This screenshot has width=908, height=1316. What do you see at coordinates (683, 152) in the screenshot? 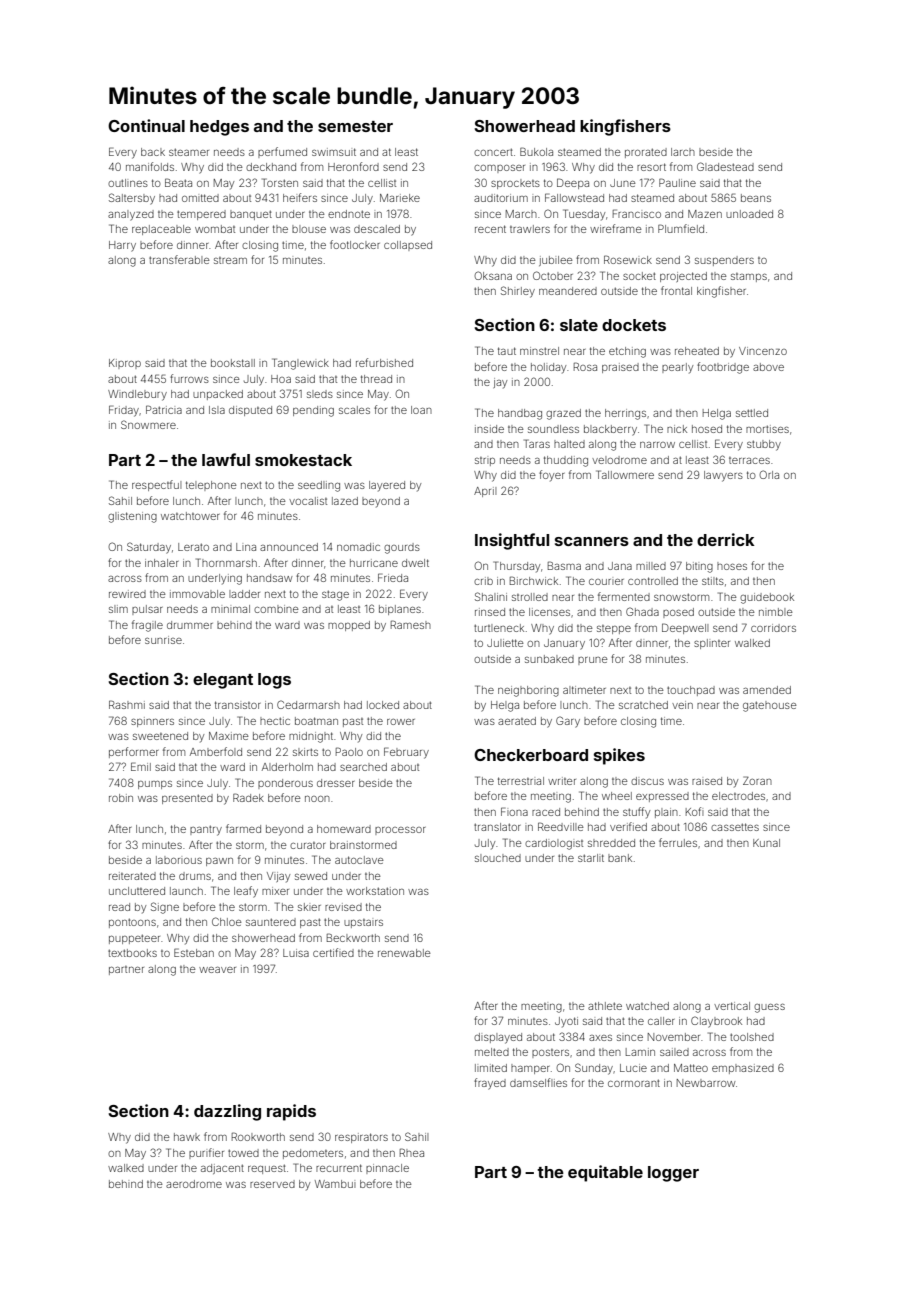
I see `larch` at bounding box center [683, 152].
